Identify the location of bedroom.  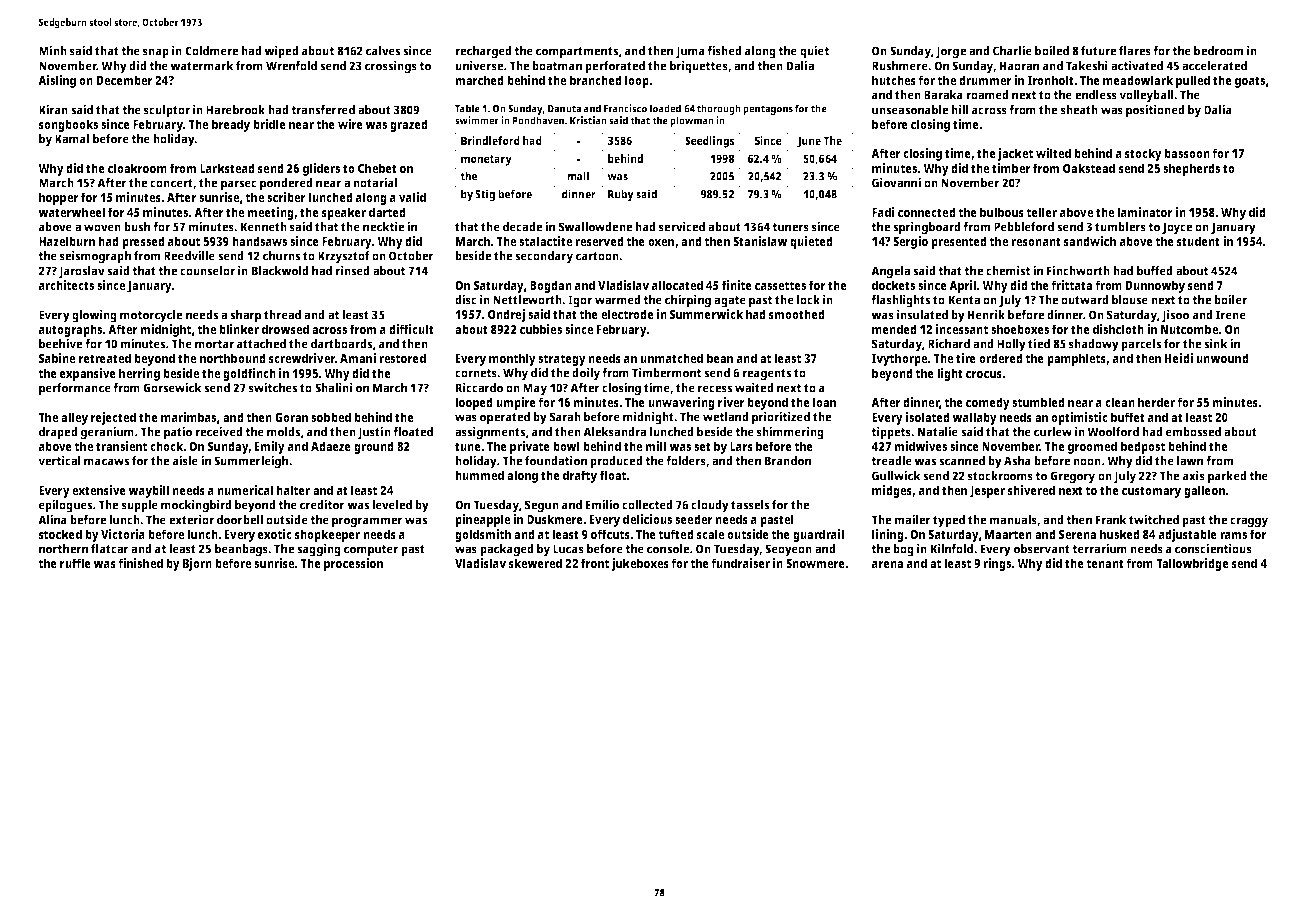
(1218, 51).
